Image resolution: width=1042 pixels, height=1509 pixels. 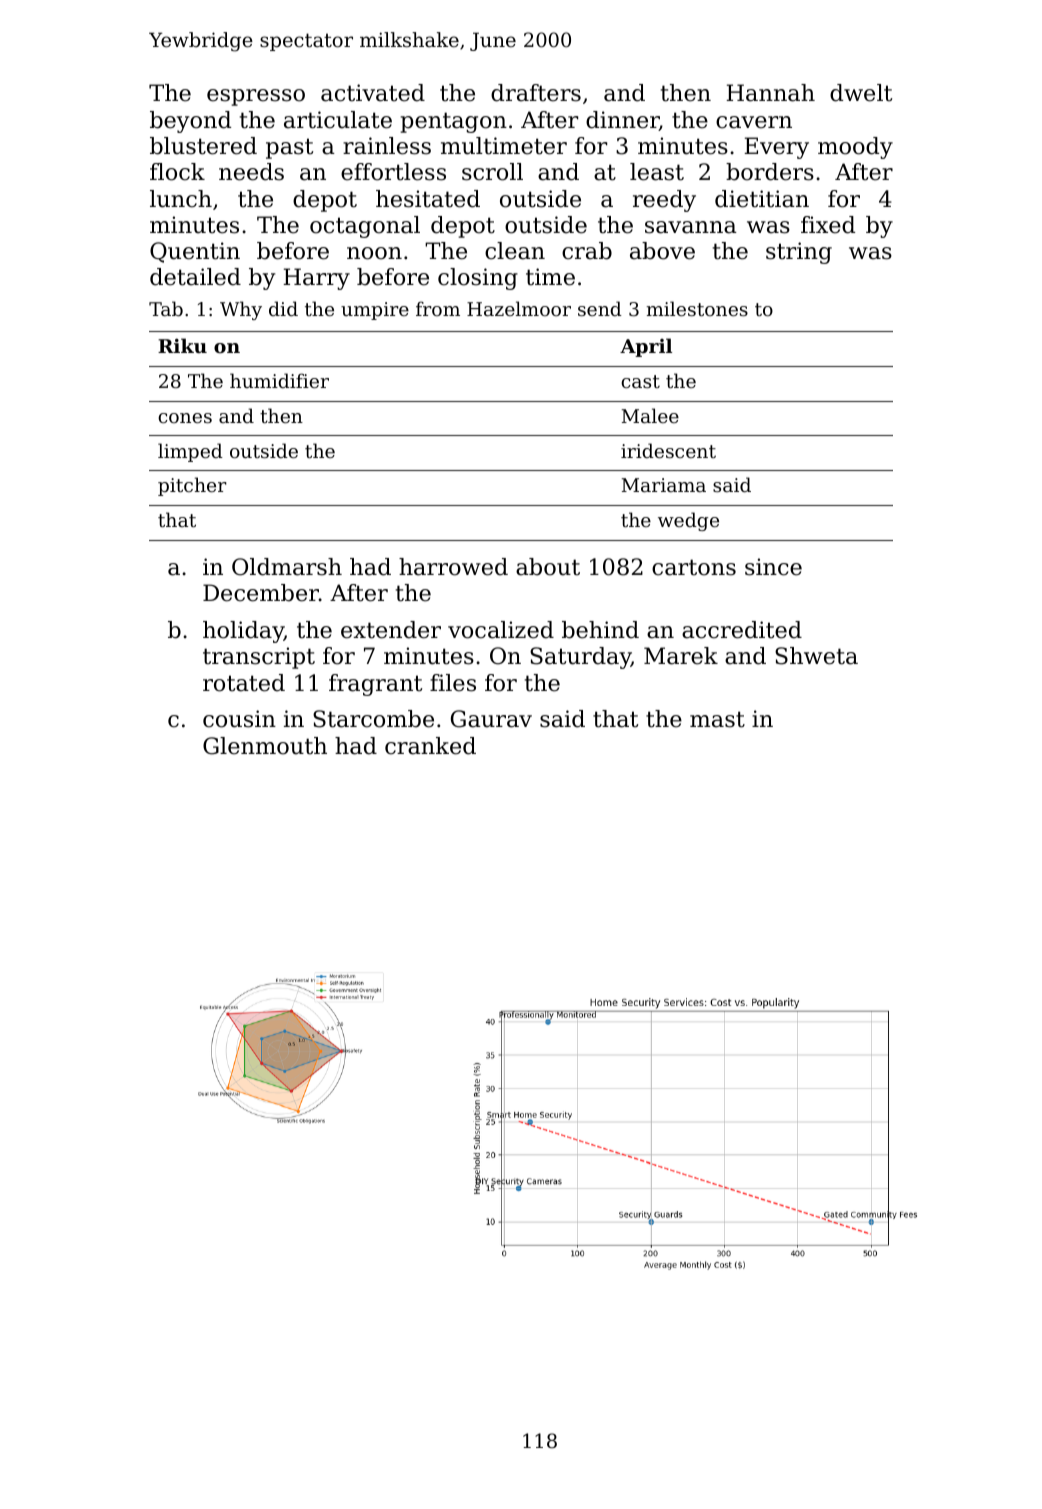 What do you see at coordinates (373, 93) in the image?
I see `activated` at bounding box center [373, 93].
